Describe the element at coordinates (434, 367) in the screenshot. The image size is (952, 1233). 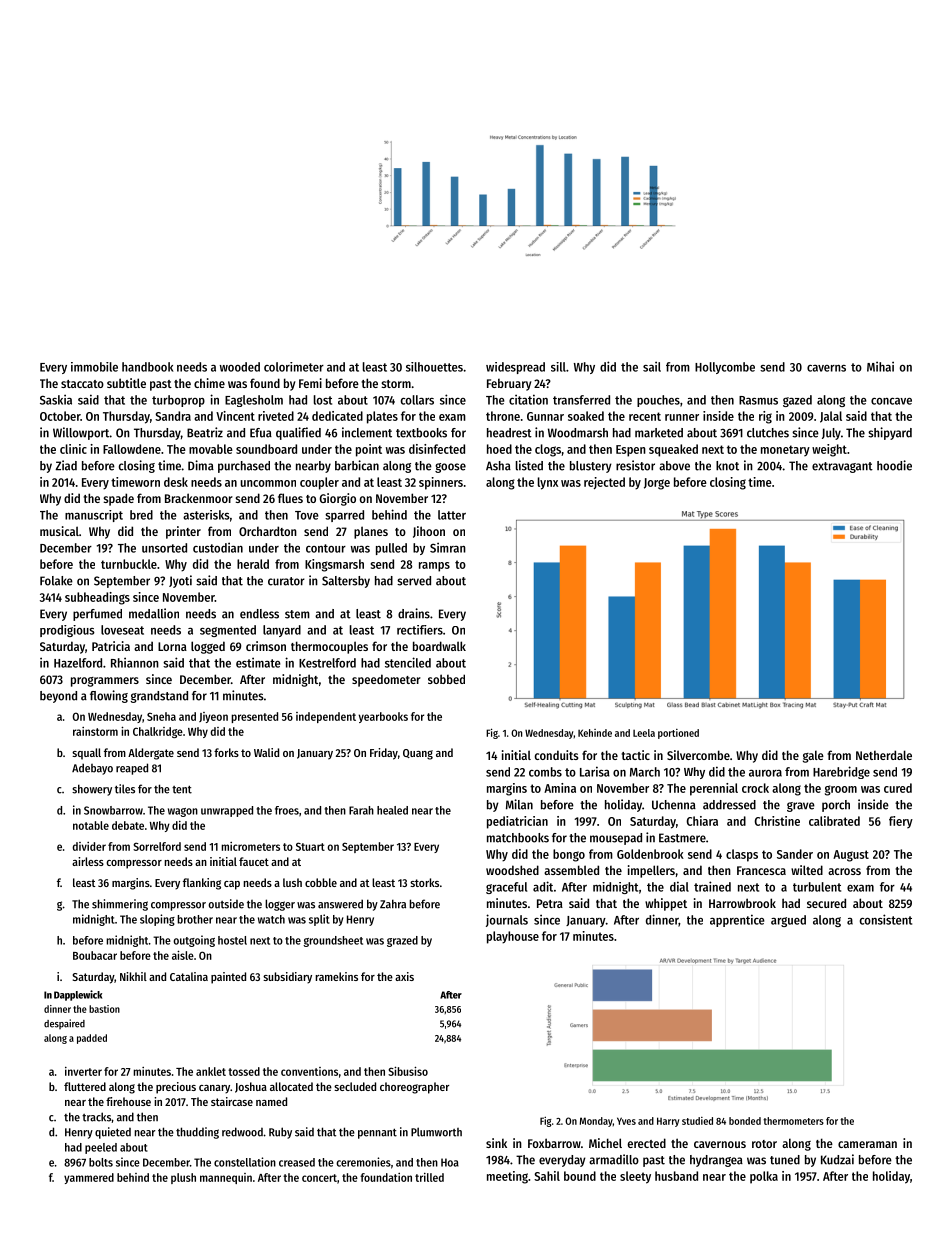
I see `silhouettes` at that location.
